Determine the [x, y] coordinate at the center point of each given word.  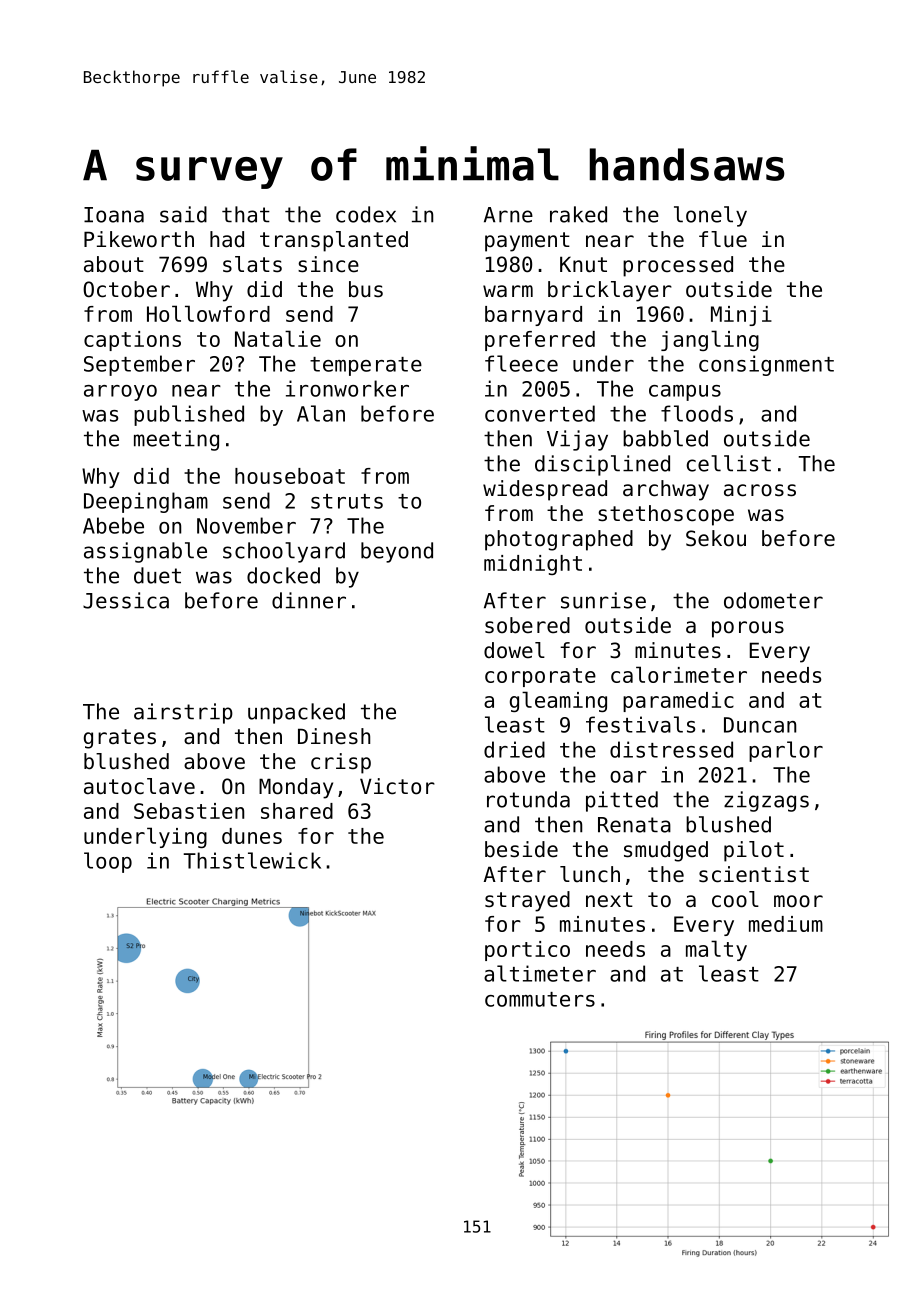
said [183, 214]
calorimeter [679, 674]
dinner [309, 600]
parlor [786, 751]
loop [108, 862]
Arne [508, 215]
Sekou [716, 538]
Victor [397, 786]
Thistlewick [252, 860]
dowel [514, 650]
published [189, 415]
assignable [145, 552]
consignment [766, 365]
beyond [397, 552]
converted [540, 413]
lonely [710, 216]
